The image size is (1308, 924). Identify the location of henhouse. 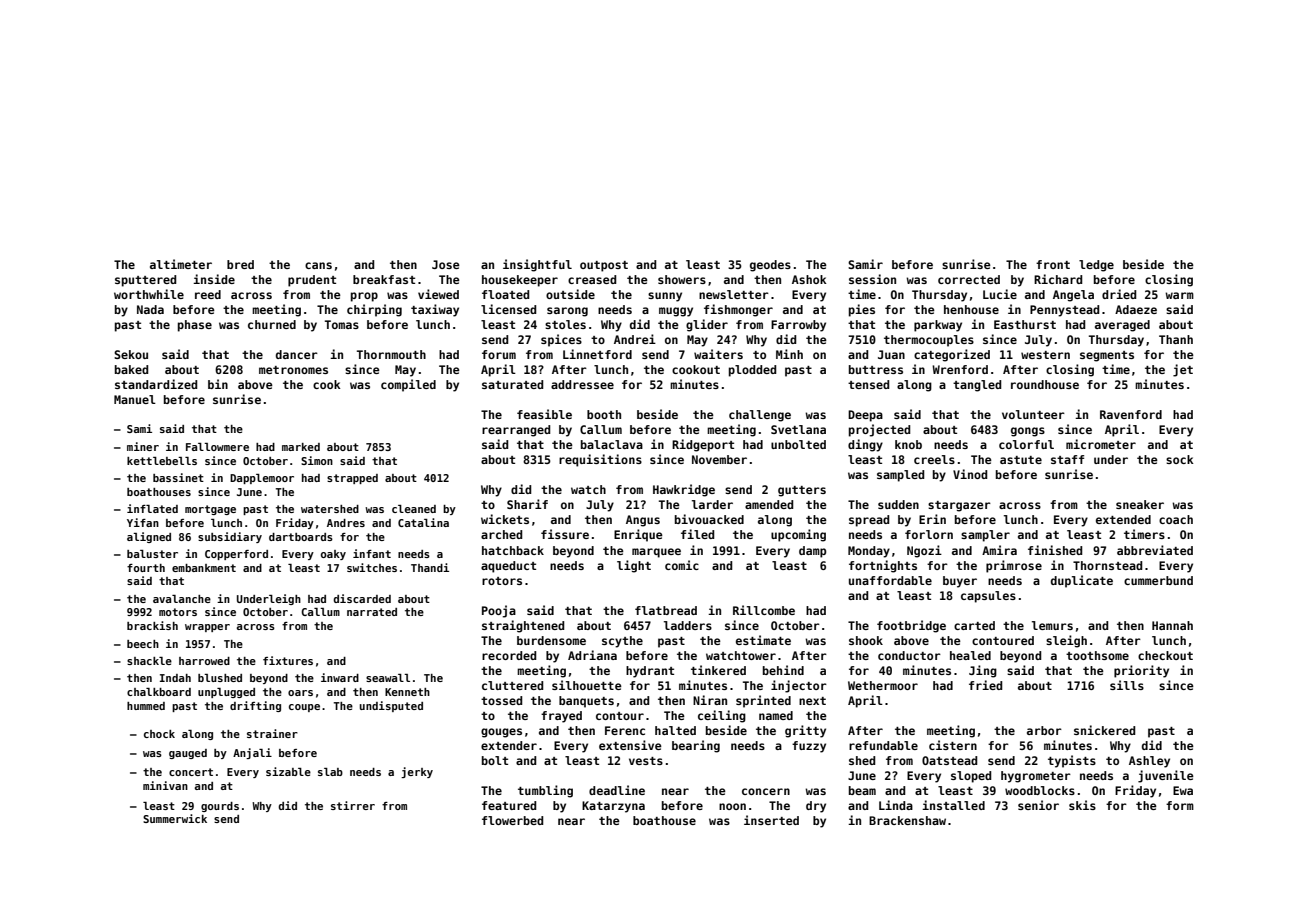
(971, 309).
